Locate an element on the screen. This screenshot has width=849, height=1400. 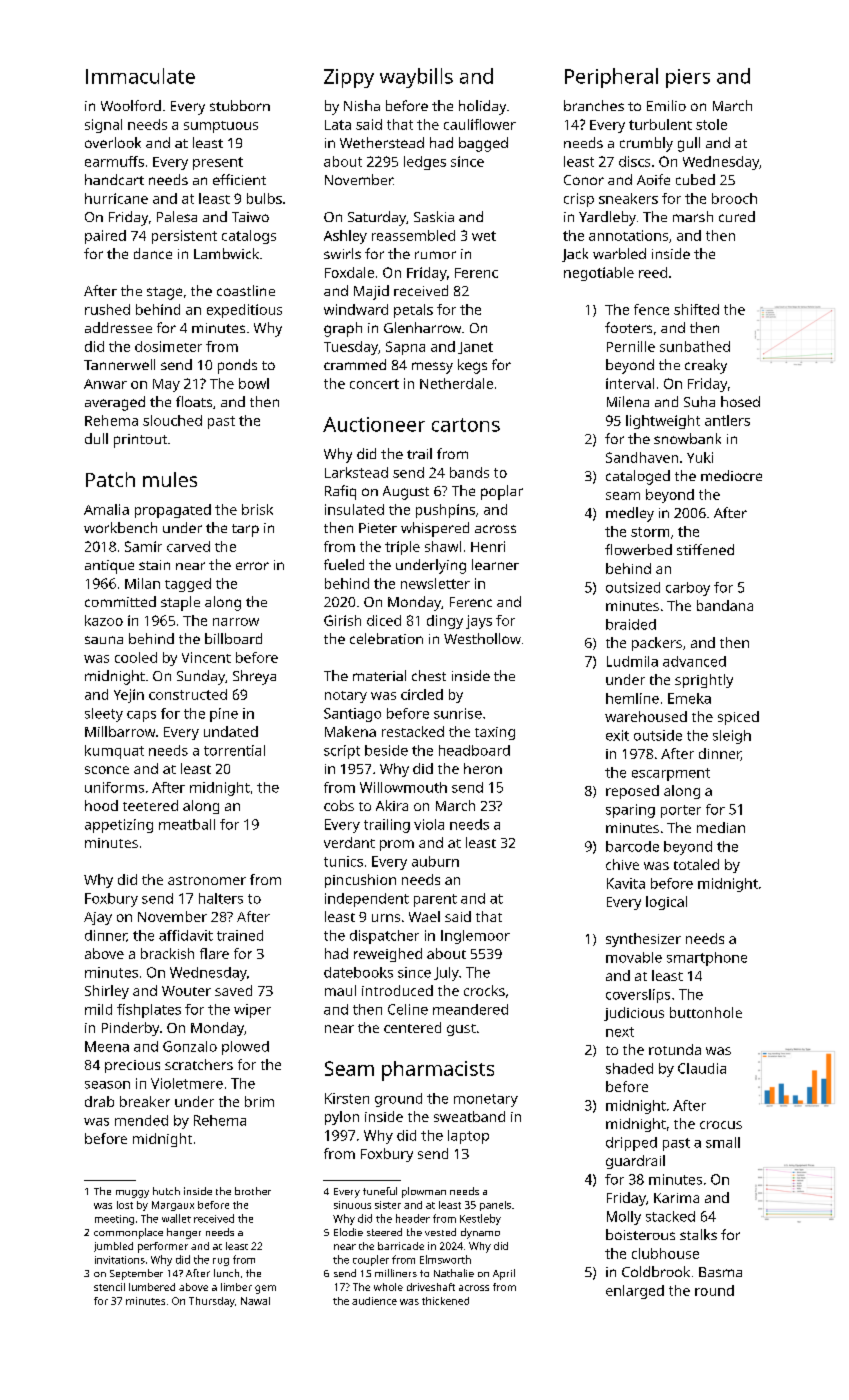
stage is located at coordinates (164, 293).
